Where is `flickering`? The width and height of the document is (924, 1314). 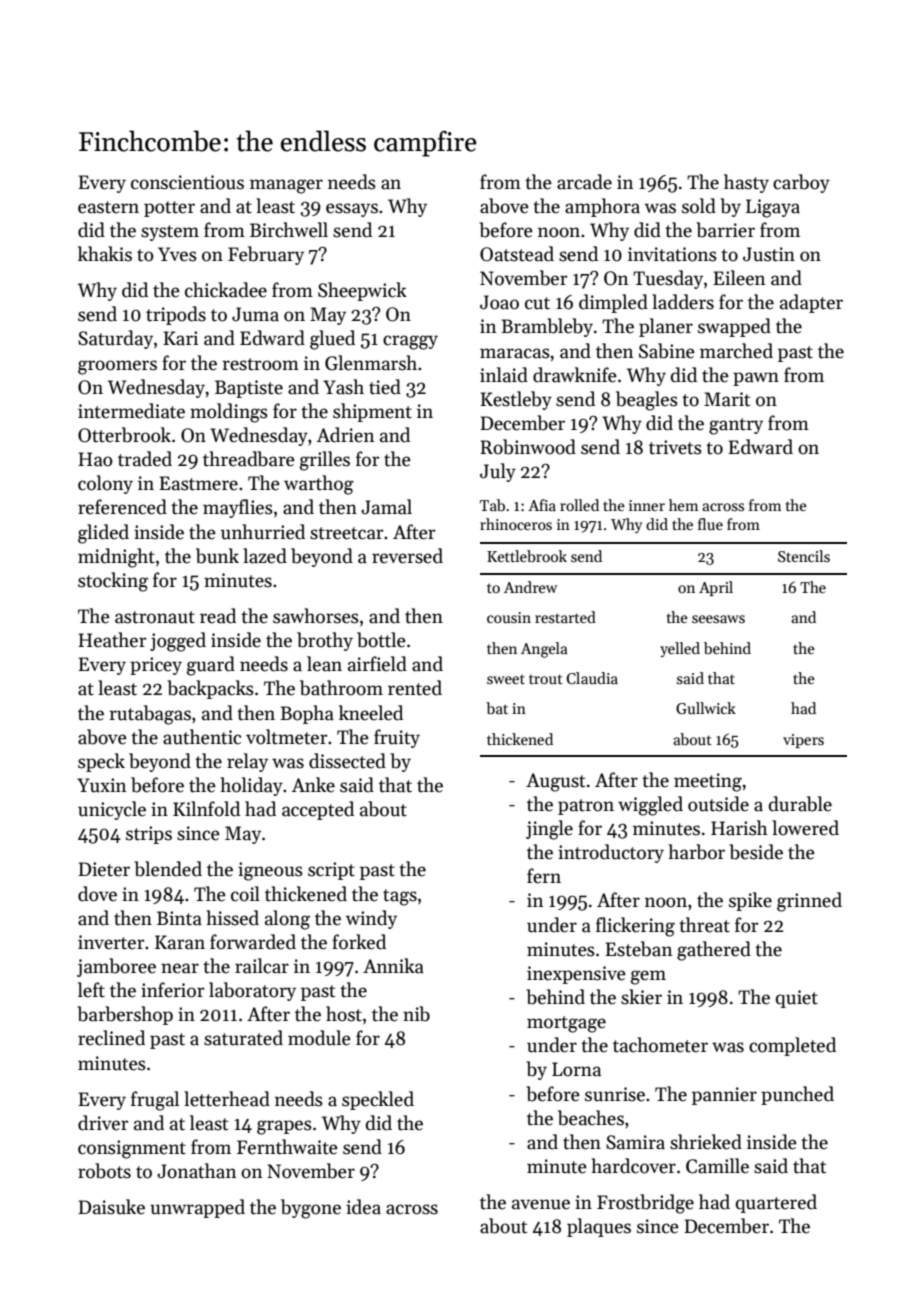 flickering is located at coordinates (635, 927).
